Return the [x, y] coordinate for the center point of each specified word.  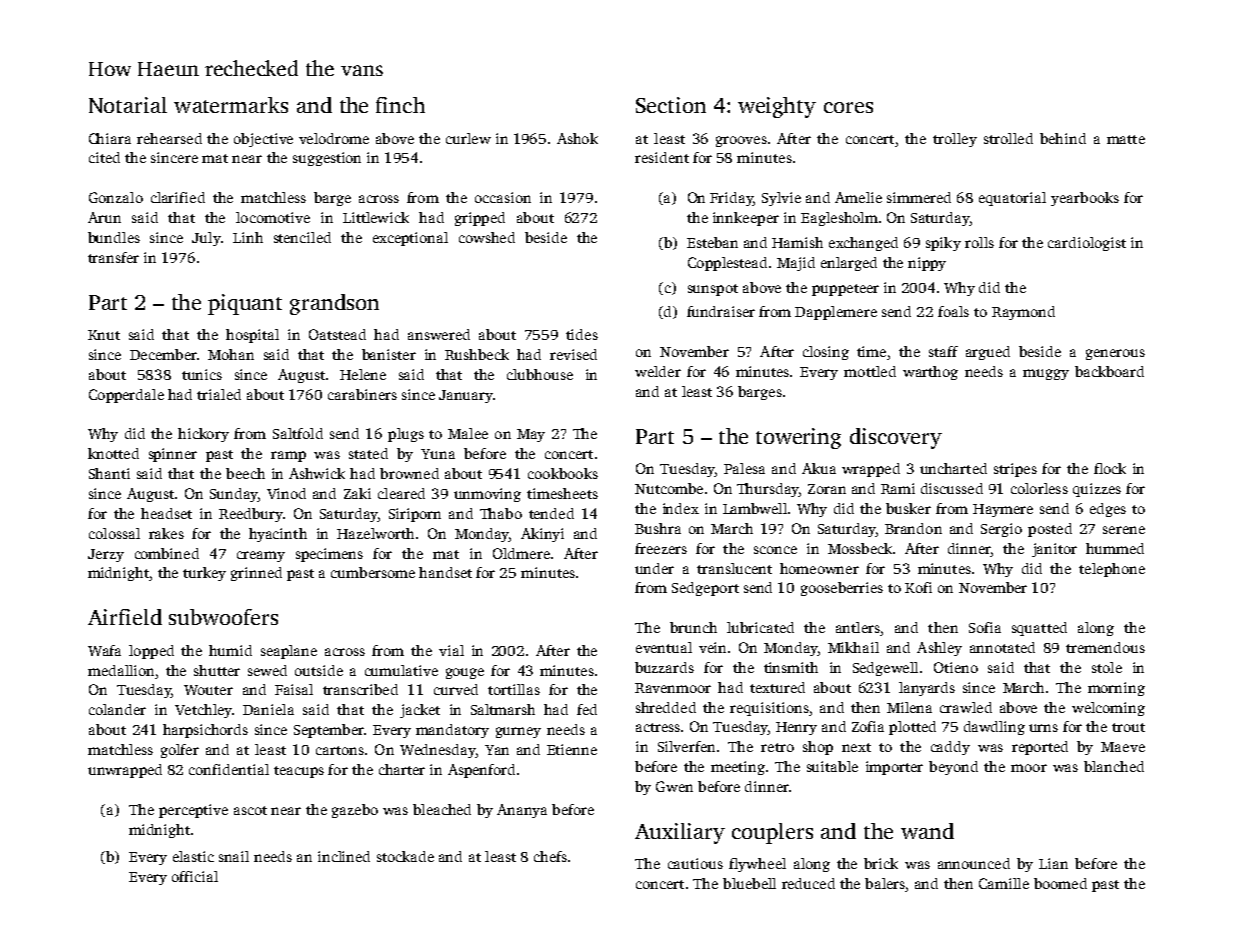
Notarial [128, 105]
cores [848, 107]
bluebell [749, 883]
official [195, 876]
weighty [777, 107]
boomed [1060, 883]
